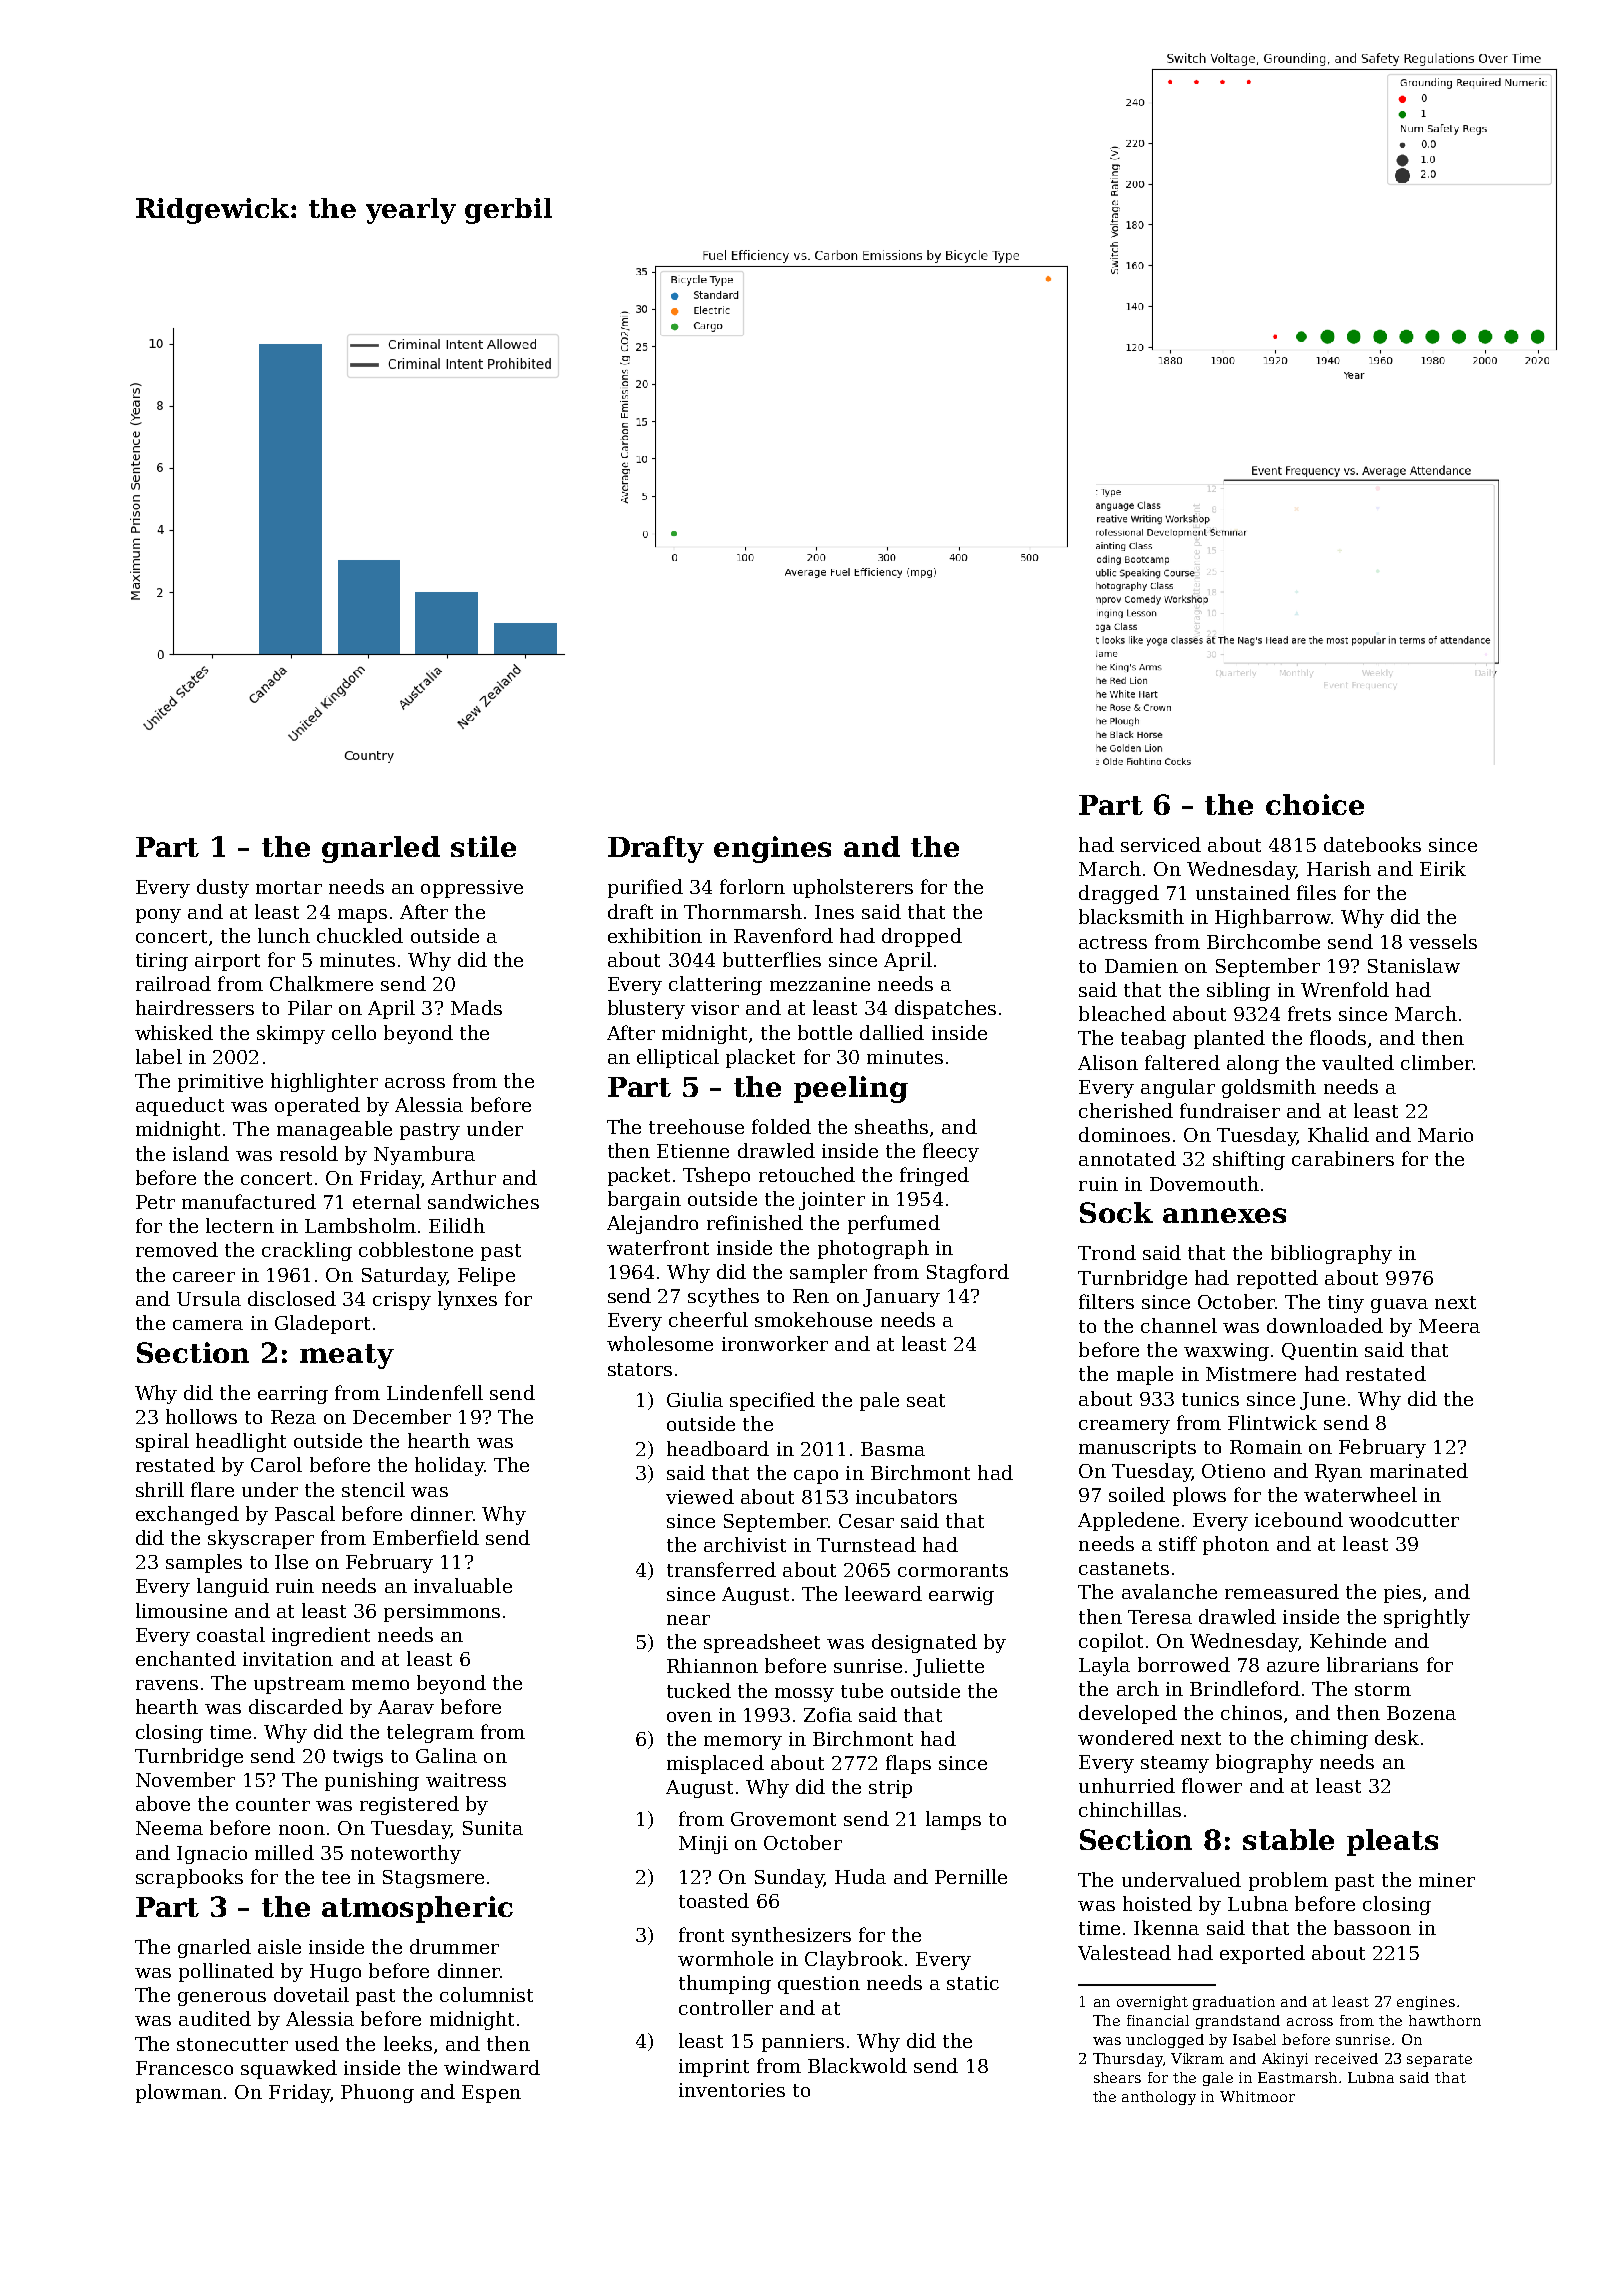 The height and width of the screenshot is (2292, 1620). I want to click on stile, so click(483, 846).
